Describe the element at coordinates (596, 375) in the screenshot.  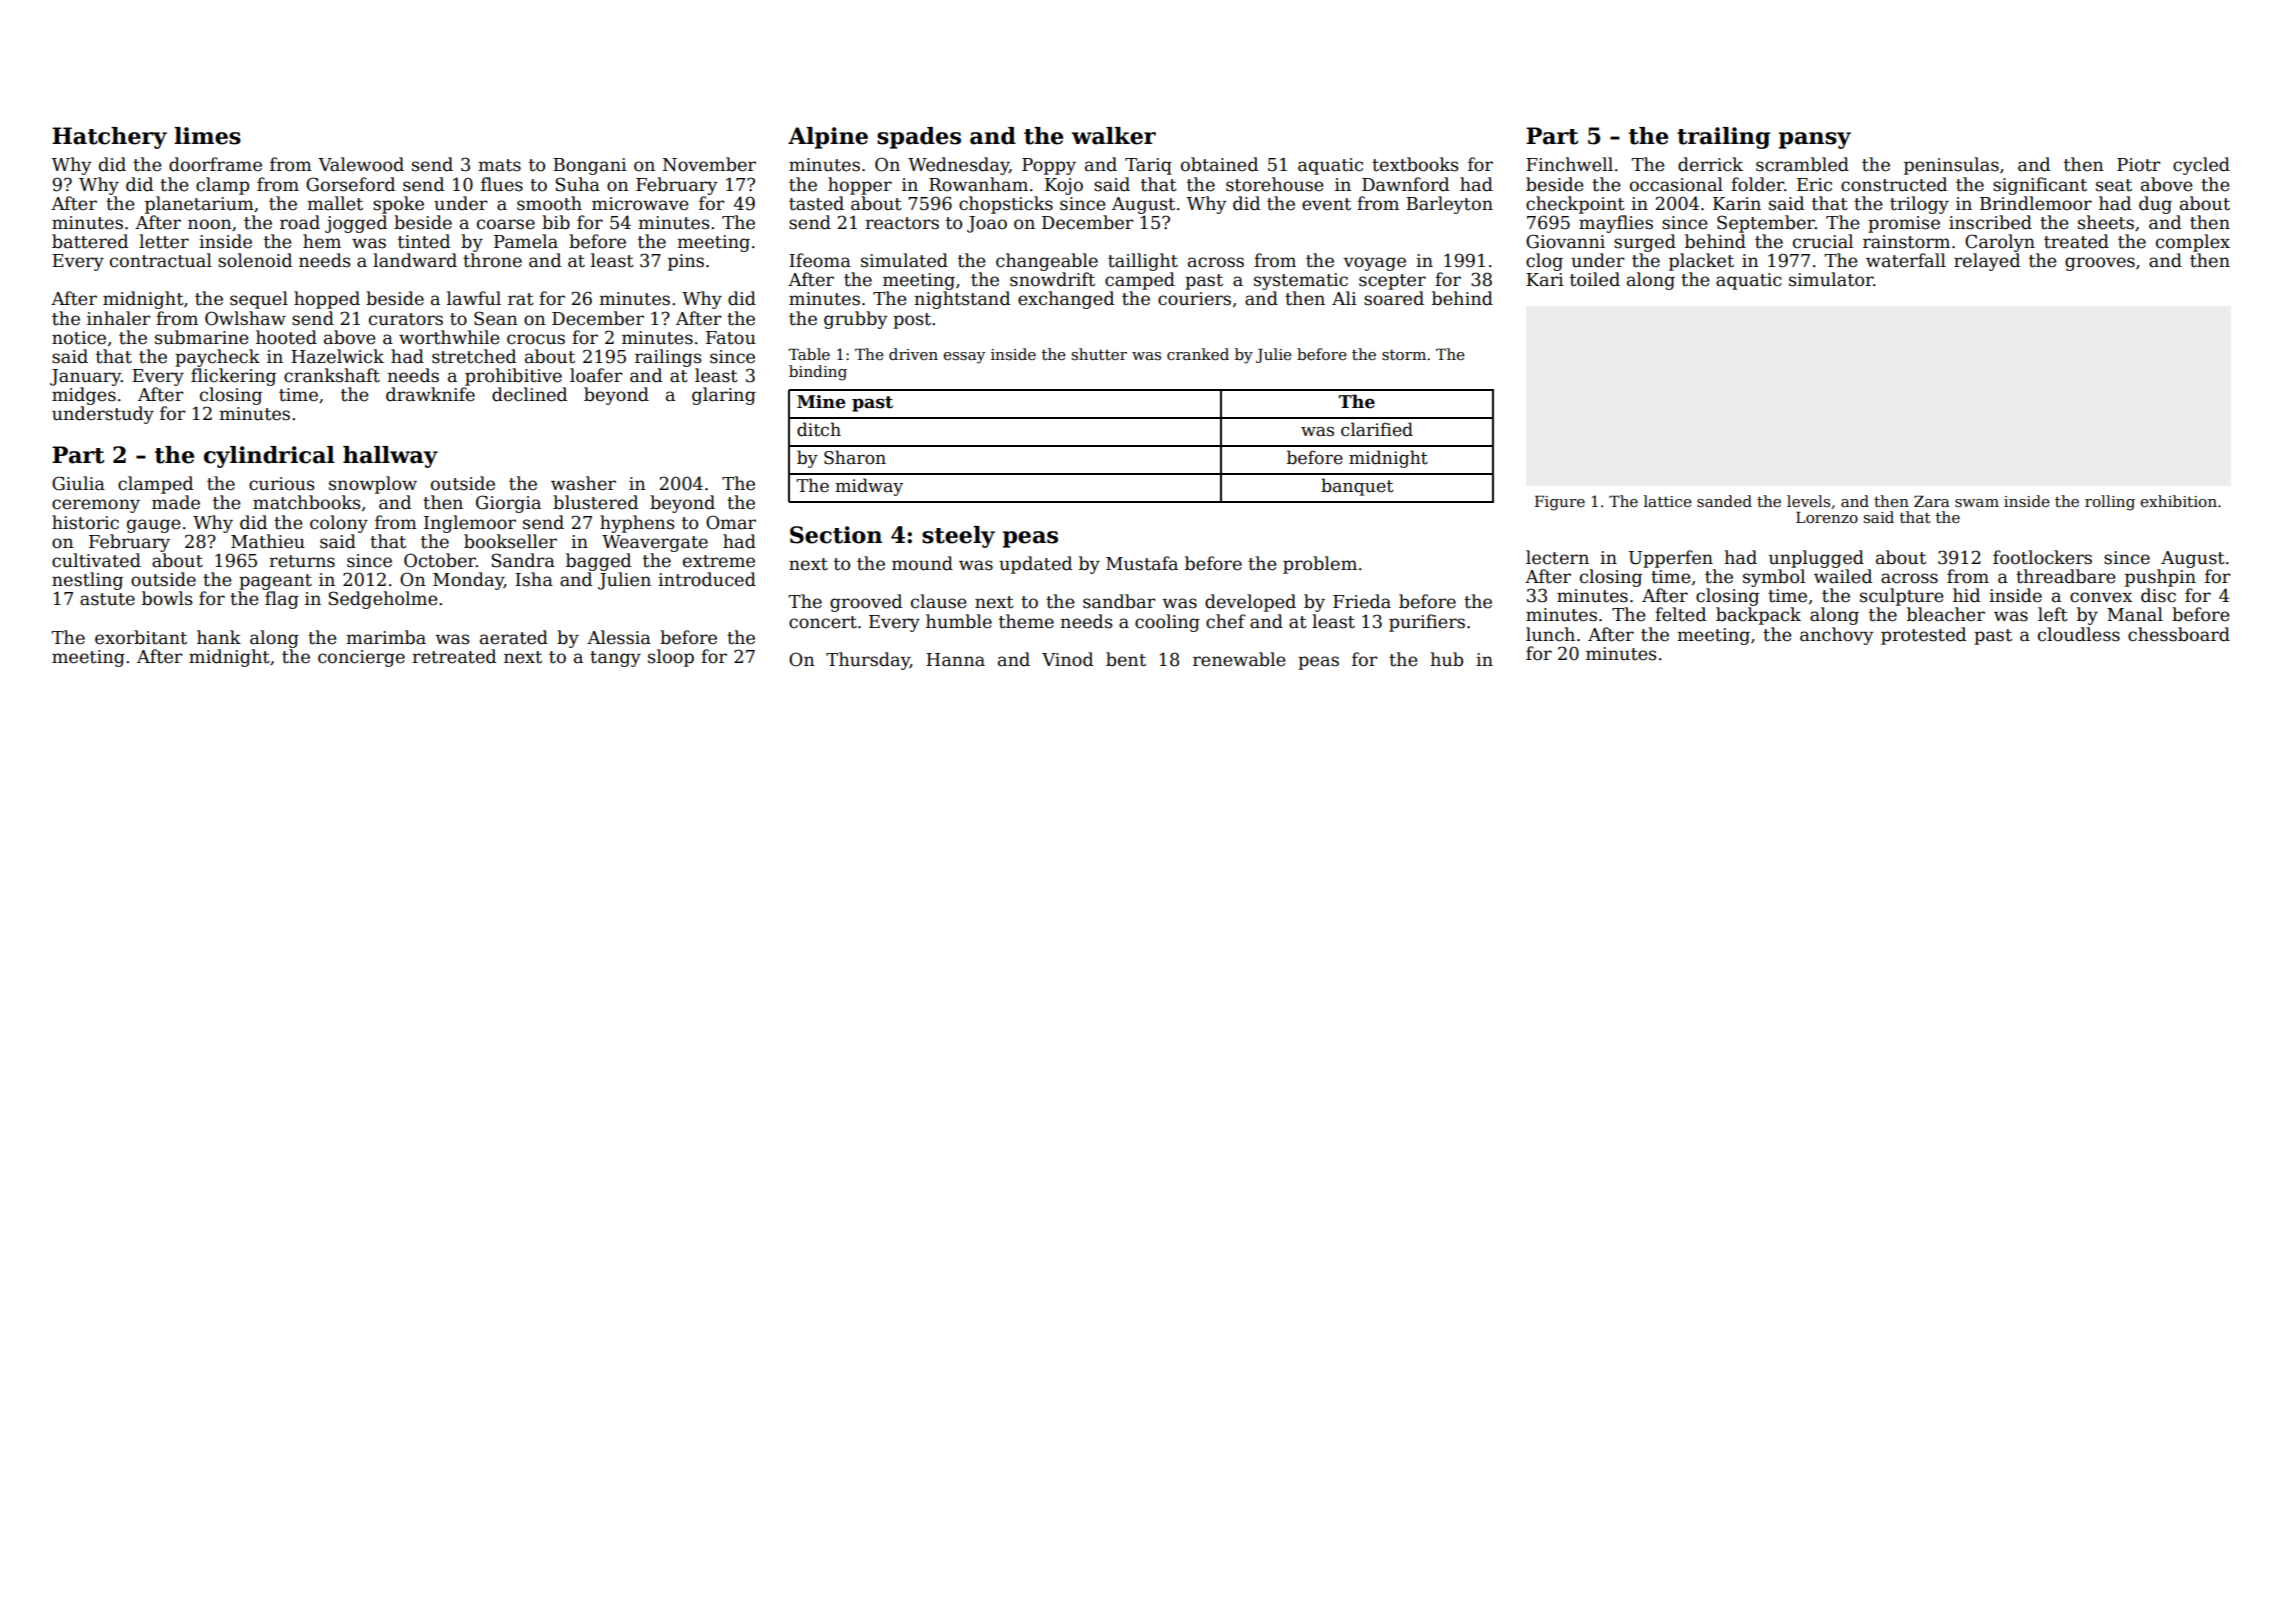
I see `loafer` at that location.
